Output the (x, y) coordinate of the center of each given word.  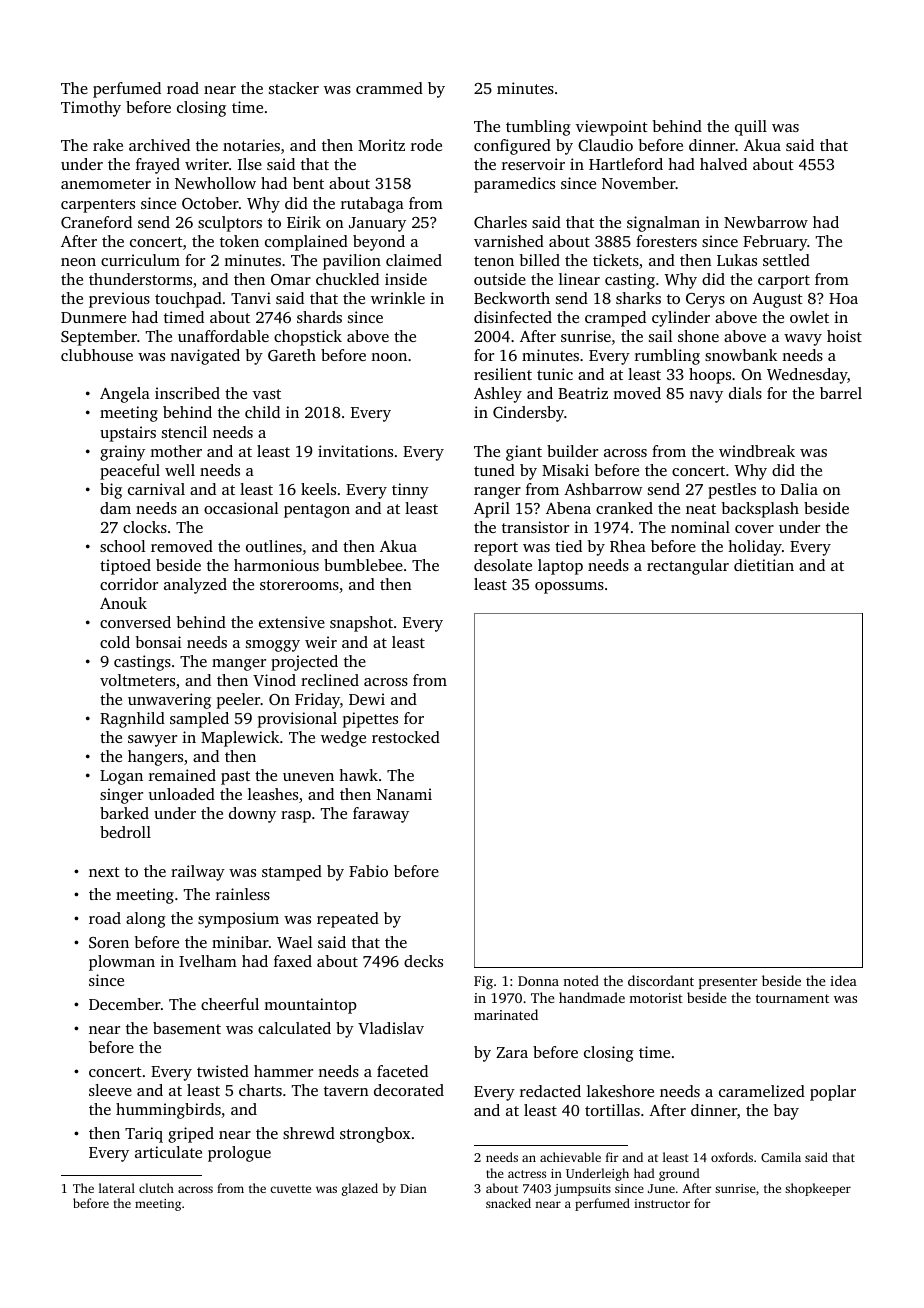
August (777, 300)
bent (308, 183)
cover (754, 529)
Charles (500, 222)
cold (115, 642)
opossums (569, 588)
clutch (156, 1188)
